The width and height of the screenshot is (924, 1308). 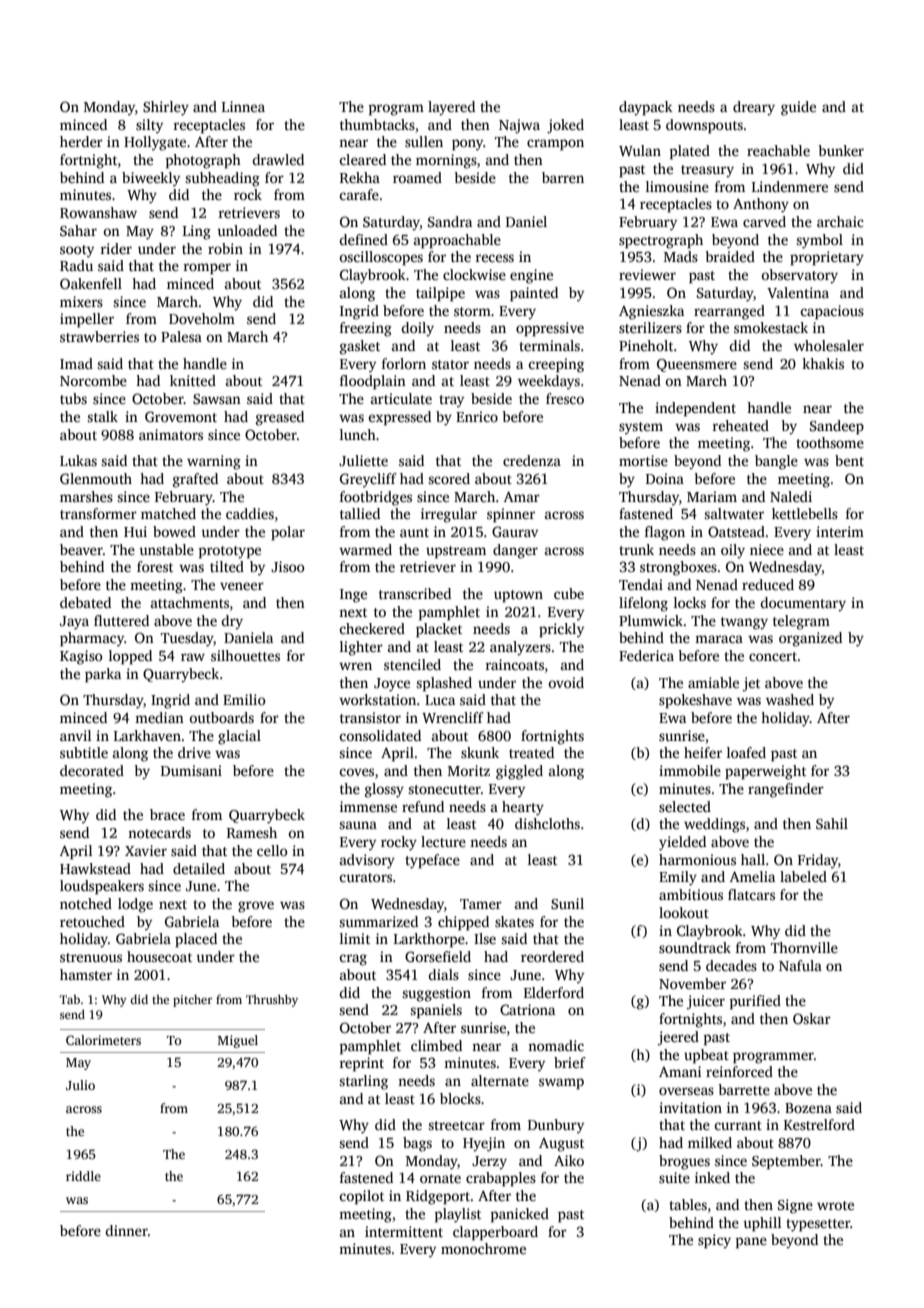 I want to click on hall, so click(x=753, y=859).
